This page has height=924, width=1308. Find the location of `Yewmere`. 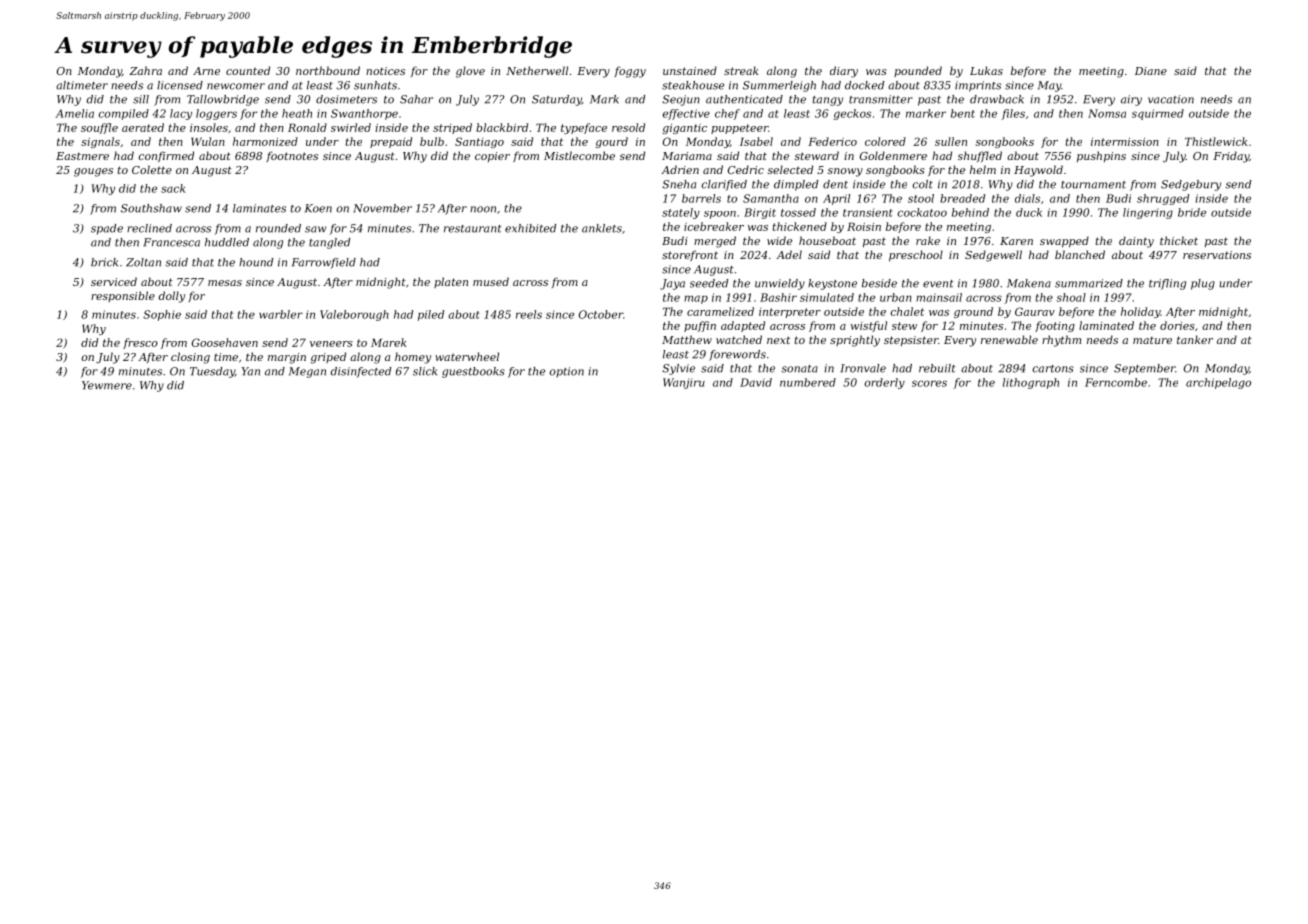

Yewmere is located at coordinates (107, 385).
